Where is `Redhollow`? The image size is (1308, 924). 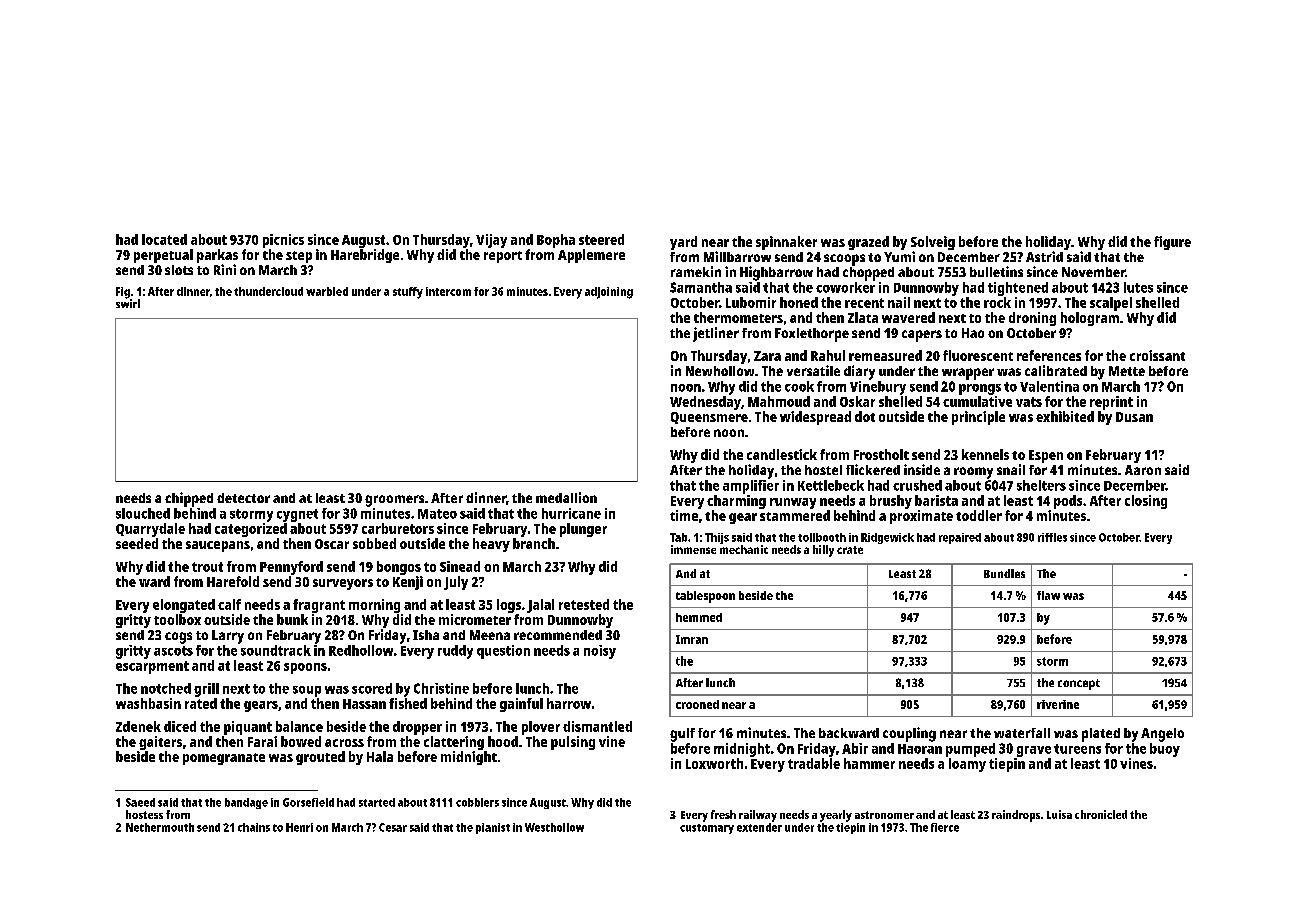 Redhollow is located at coordinates (361, 650).
